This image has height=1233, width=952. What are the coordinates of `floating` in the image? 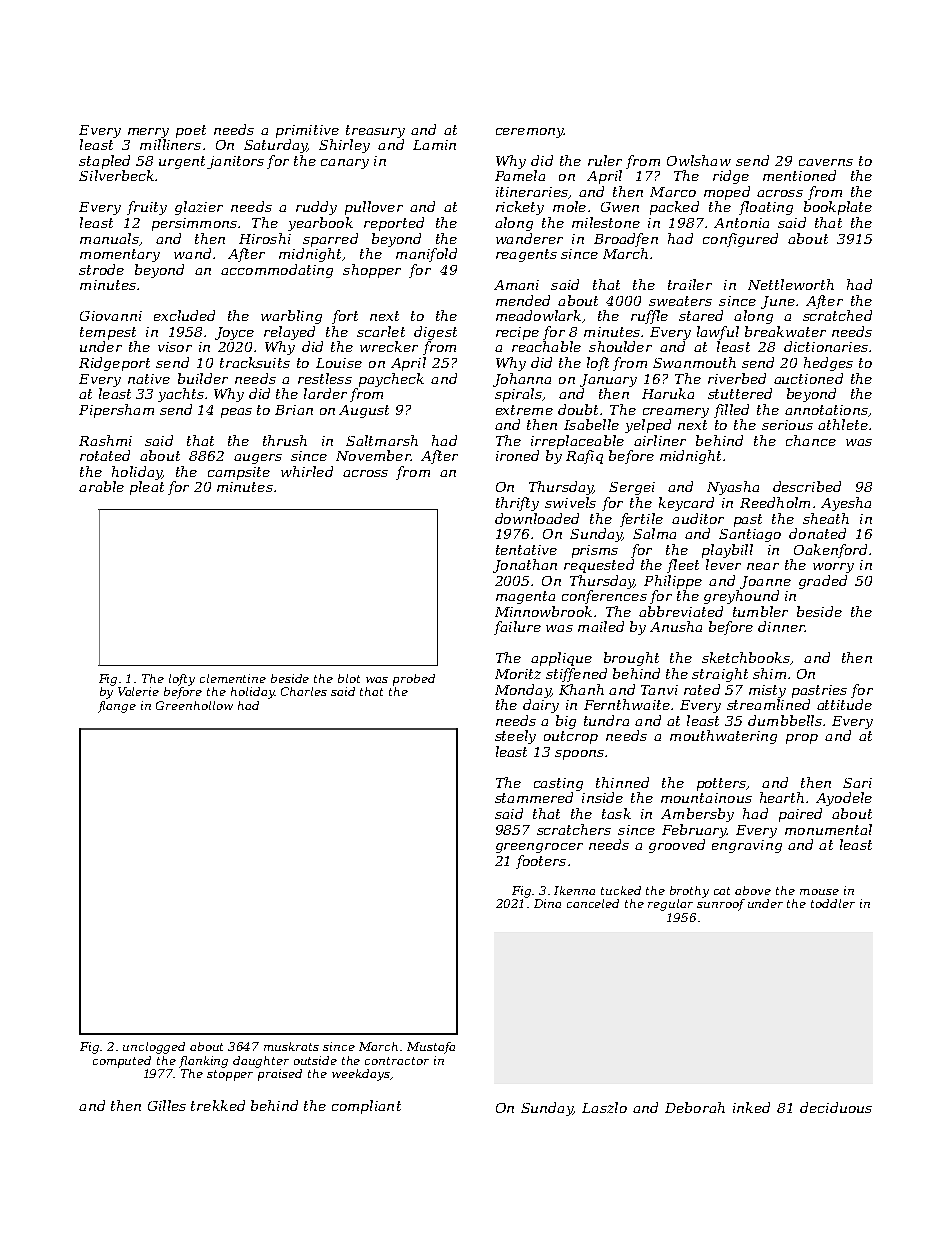 It's located at (766, 208).
